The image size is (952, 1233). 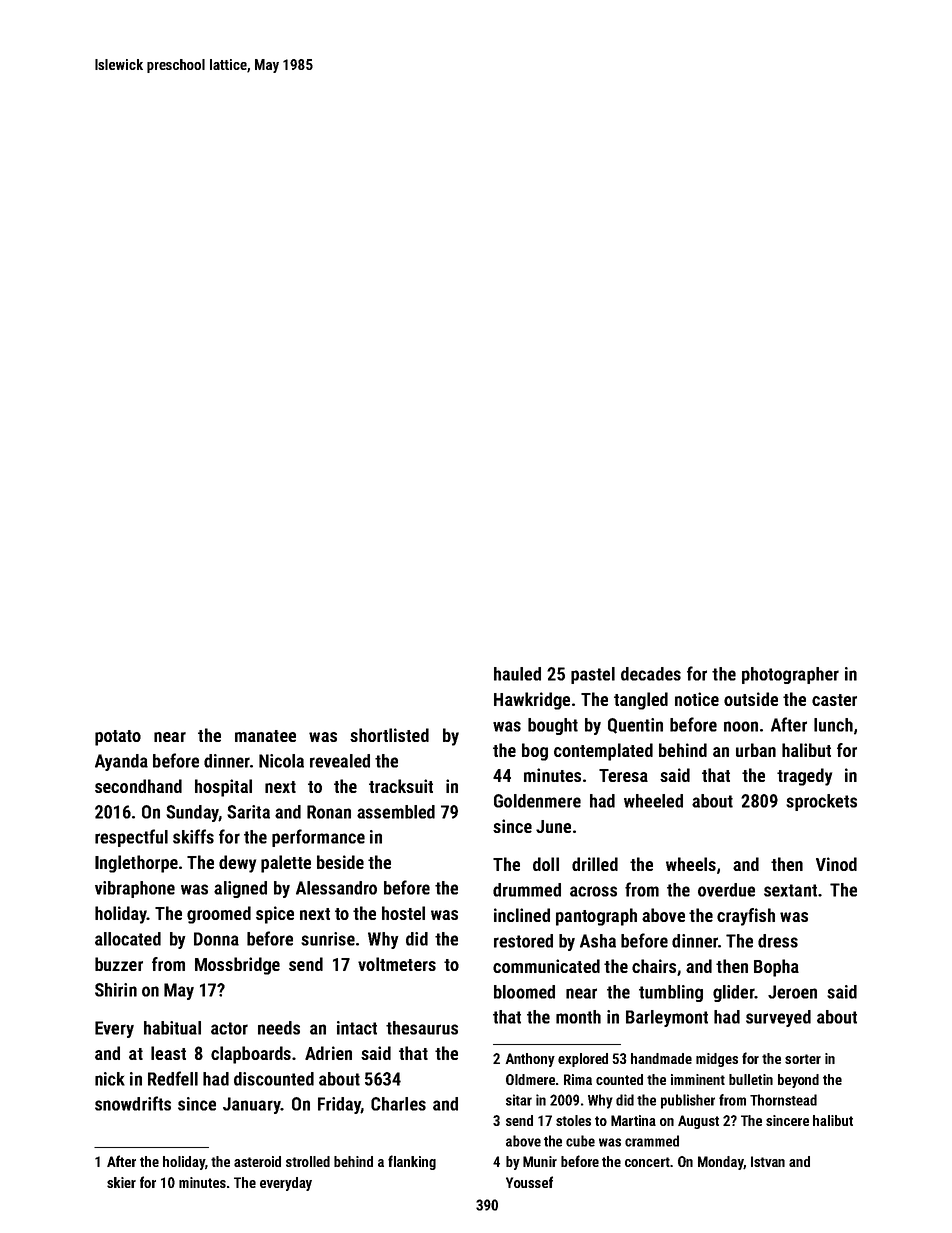 I want to click on crayfish, so click(x=746, y=917).
